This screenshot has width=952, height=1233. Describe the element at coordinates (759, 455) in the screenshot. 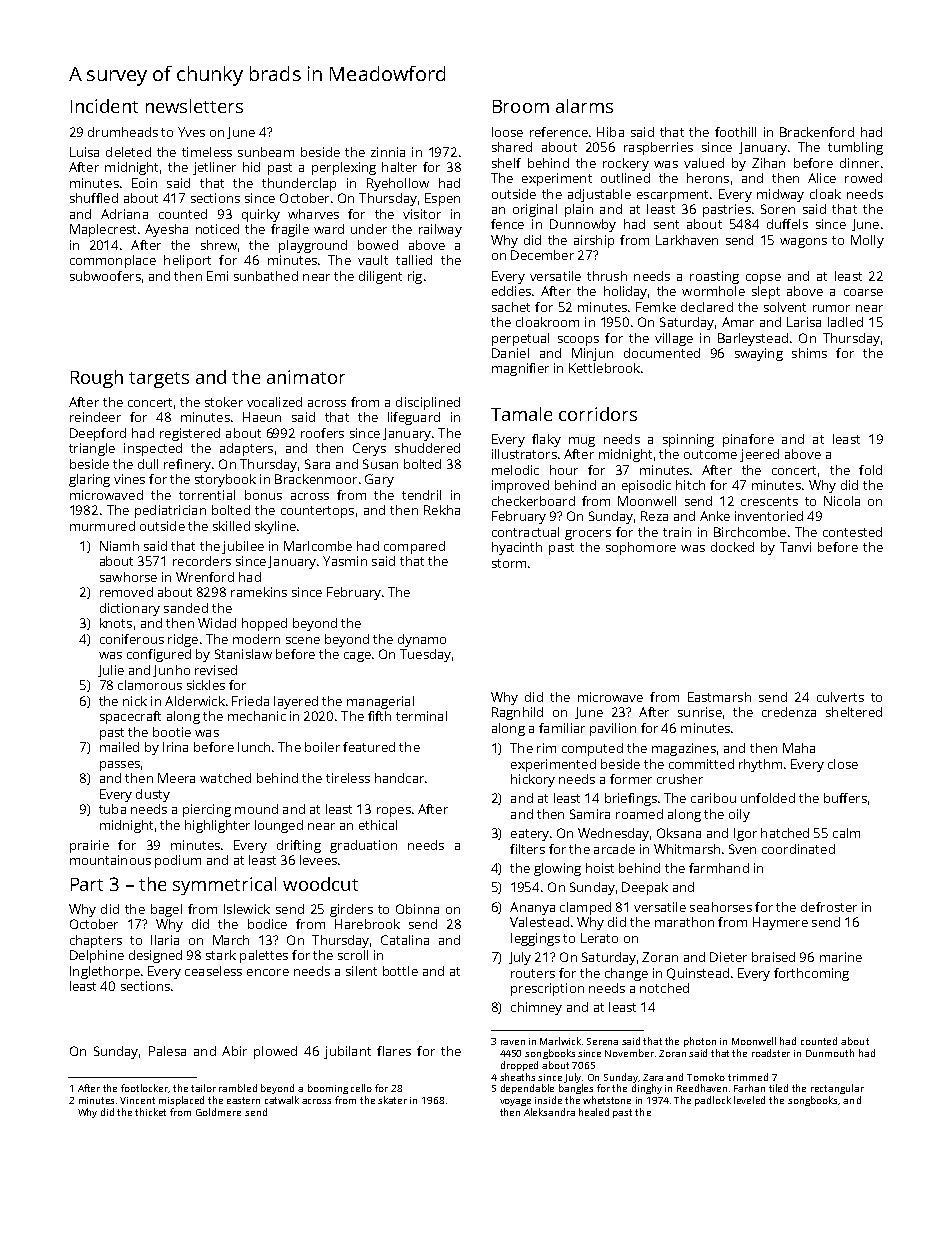

I see `jeered` at that location.
